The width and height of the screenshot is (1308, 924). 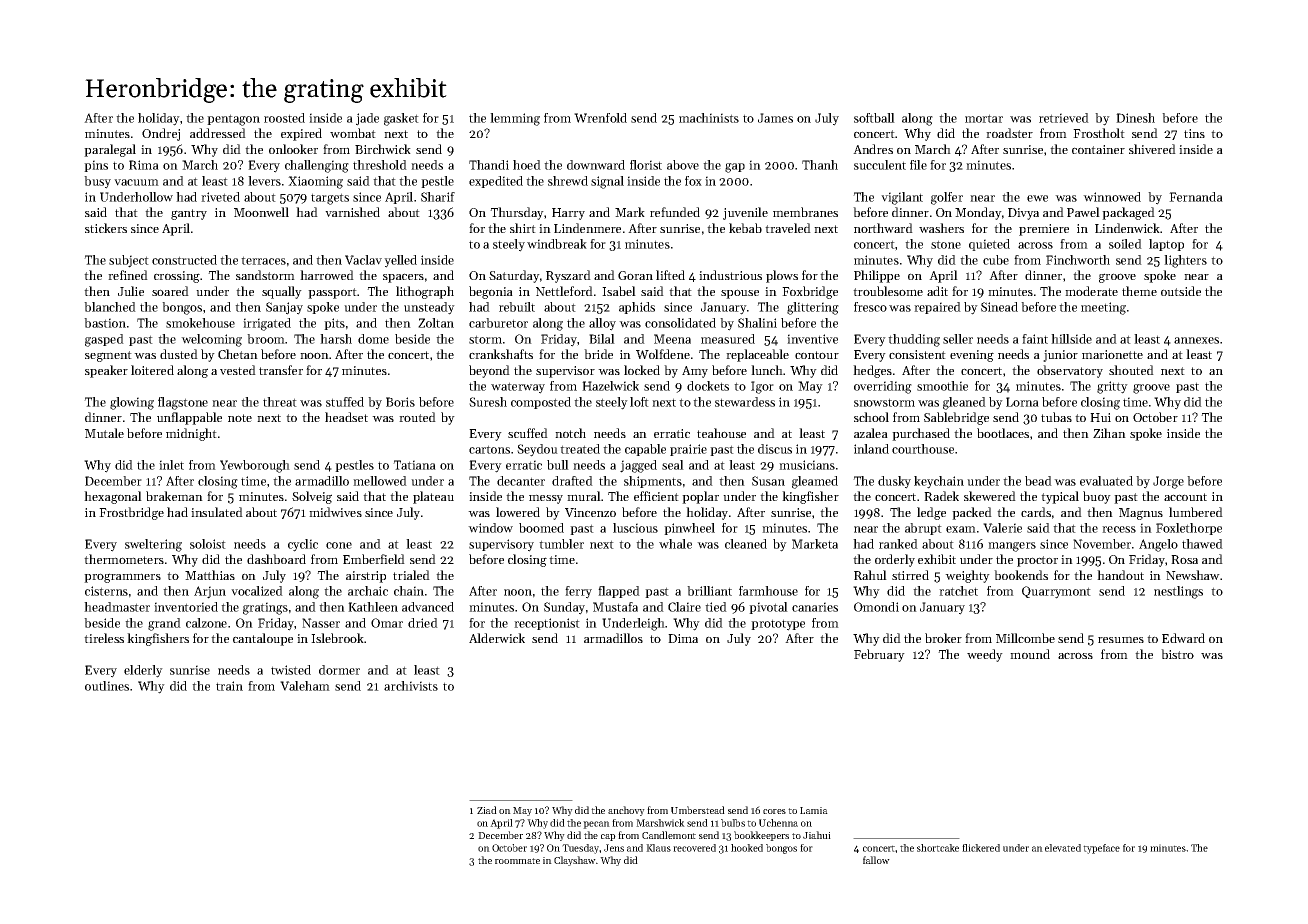 What do you see at coordinates (1044, 230) in the screenshot?
I see `premiere` at bounding box center [1044, 230].
